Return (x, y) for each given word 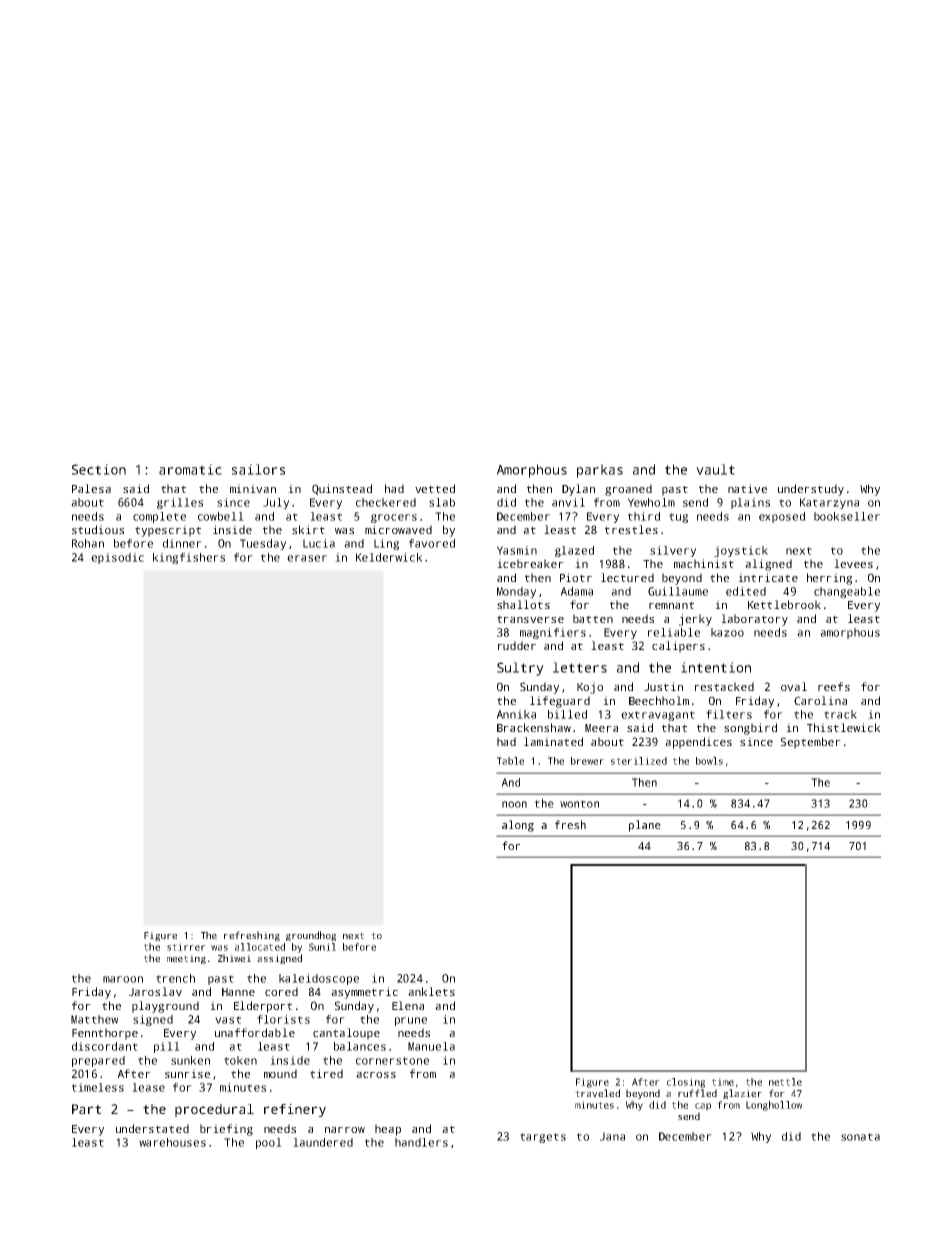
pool (269, 1143)
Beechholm (659, 700)
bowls (709, 761)
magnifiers (553, 633)
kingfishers (189, 558)
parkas (600, 471)
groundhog (311, 936)
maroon (123, 979)
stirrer (186, 947)
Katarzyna (829, 503)
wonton (579, 804)
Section (99, 469)
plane (645, 826)
